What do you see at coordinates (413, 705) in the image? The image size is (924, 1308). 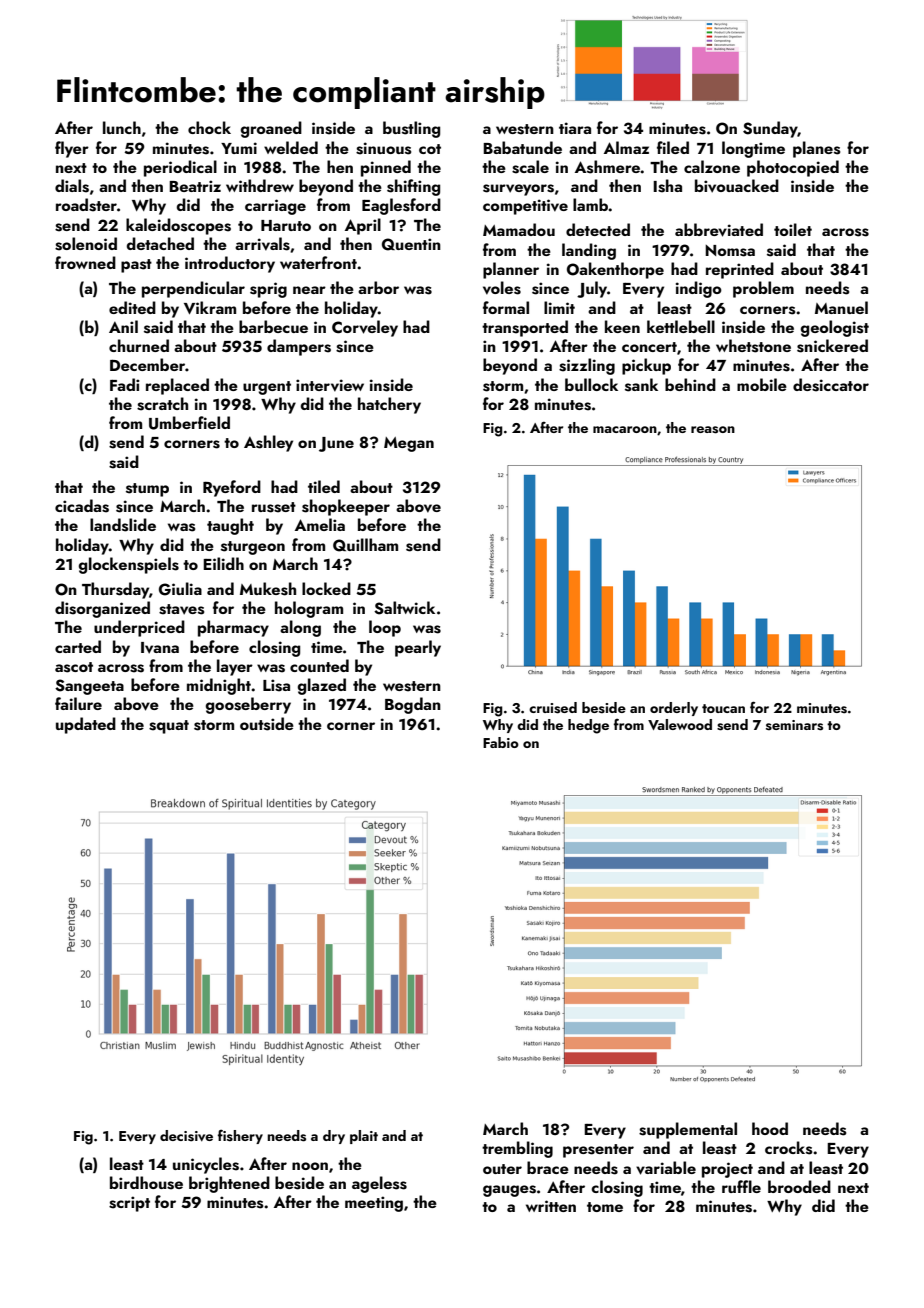 I see `Bogdan` at bounding box center [413, 705].
